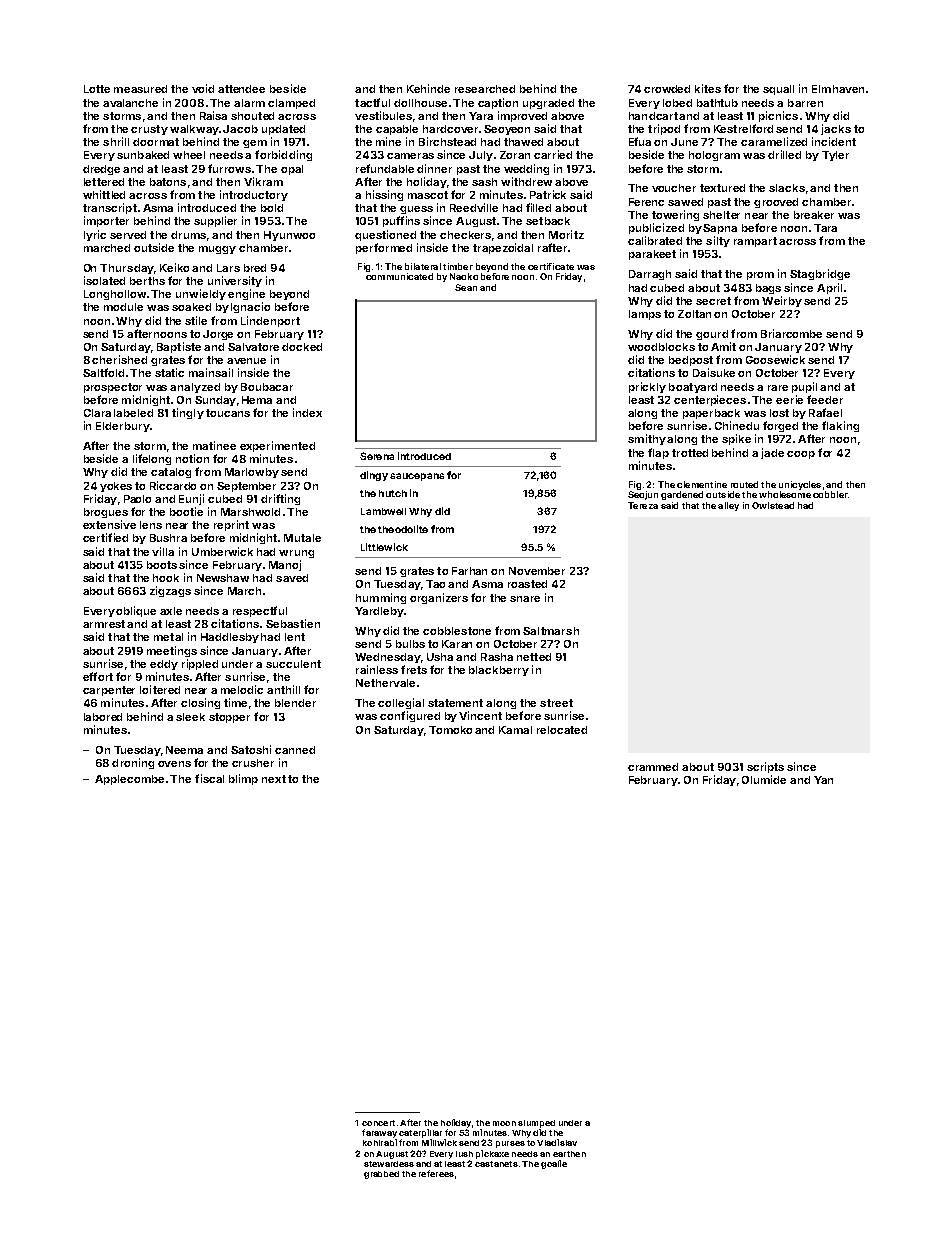  Describe the element at coordinates (190, 717) in the image. I see `sleek` at that location.
